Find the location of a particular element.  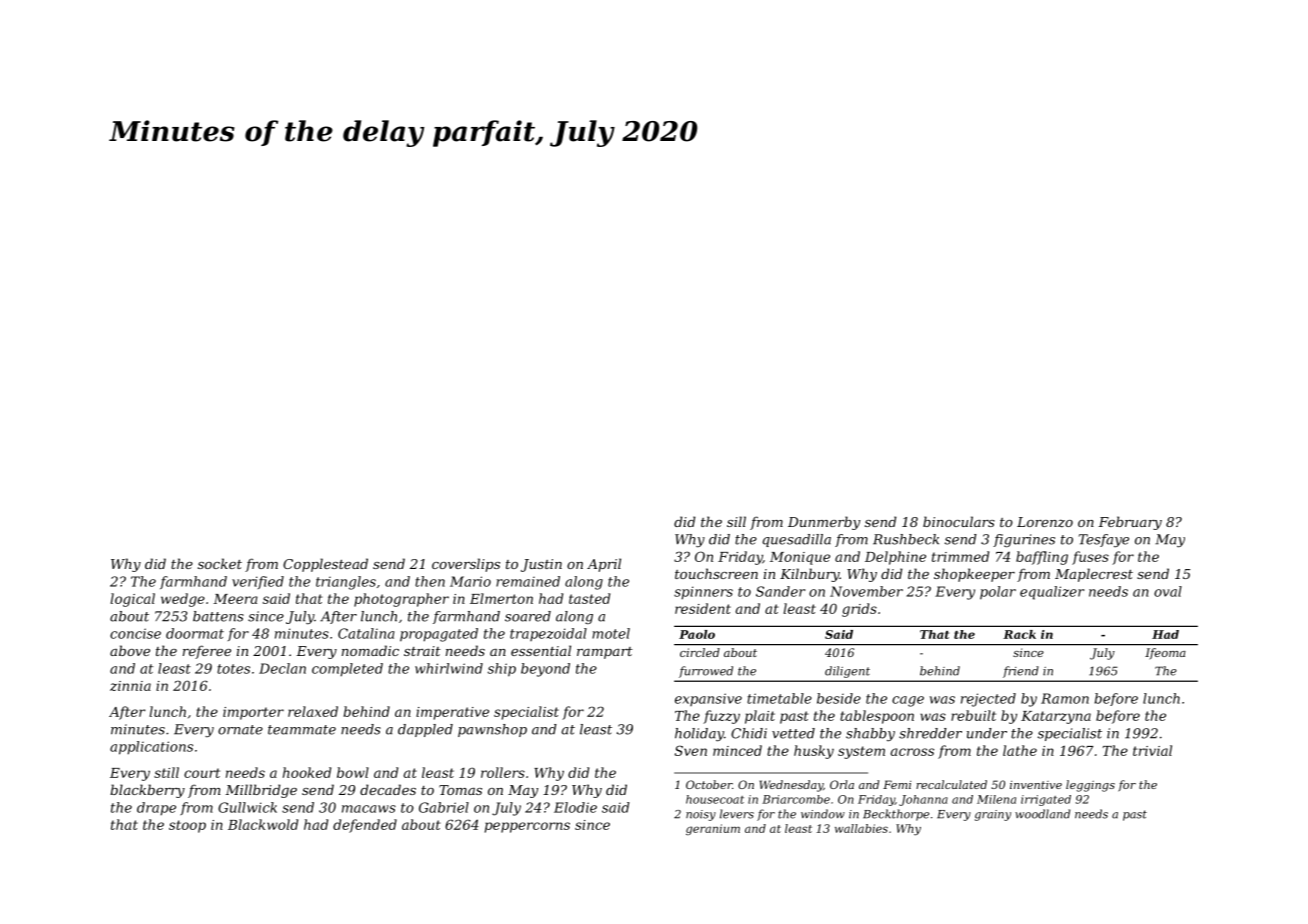

February is located at coordinates (1130, 523).
